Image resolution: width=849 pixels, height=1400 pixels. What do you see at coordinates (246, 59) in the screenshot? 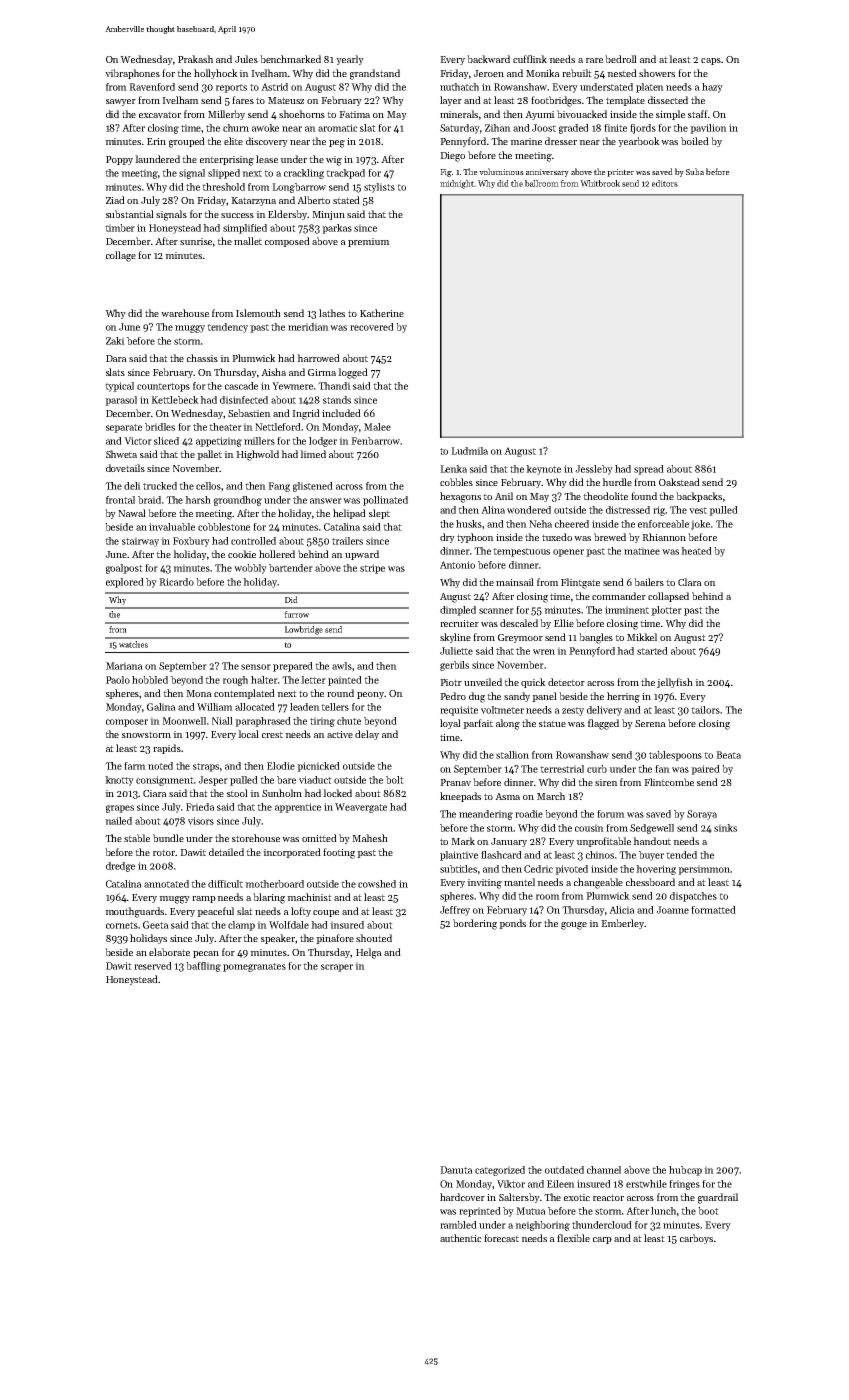
I see `Jules` at bounding box center [246, 59].
